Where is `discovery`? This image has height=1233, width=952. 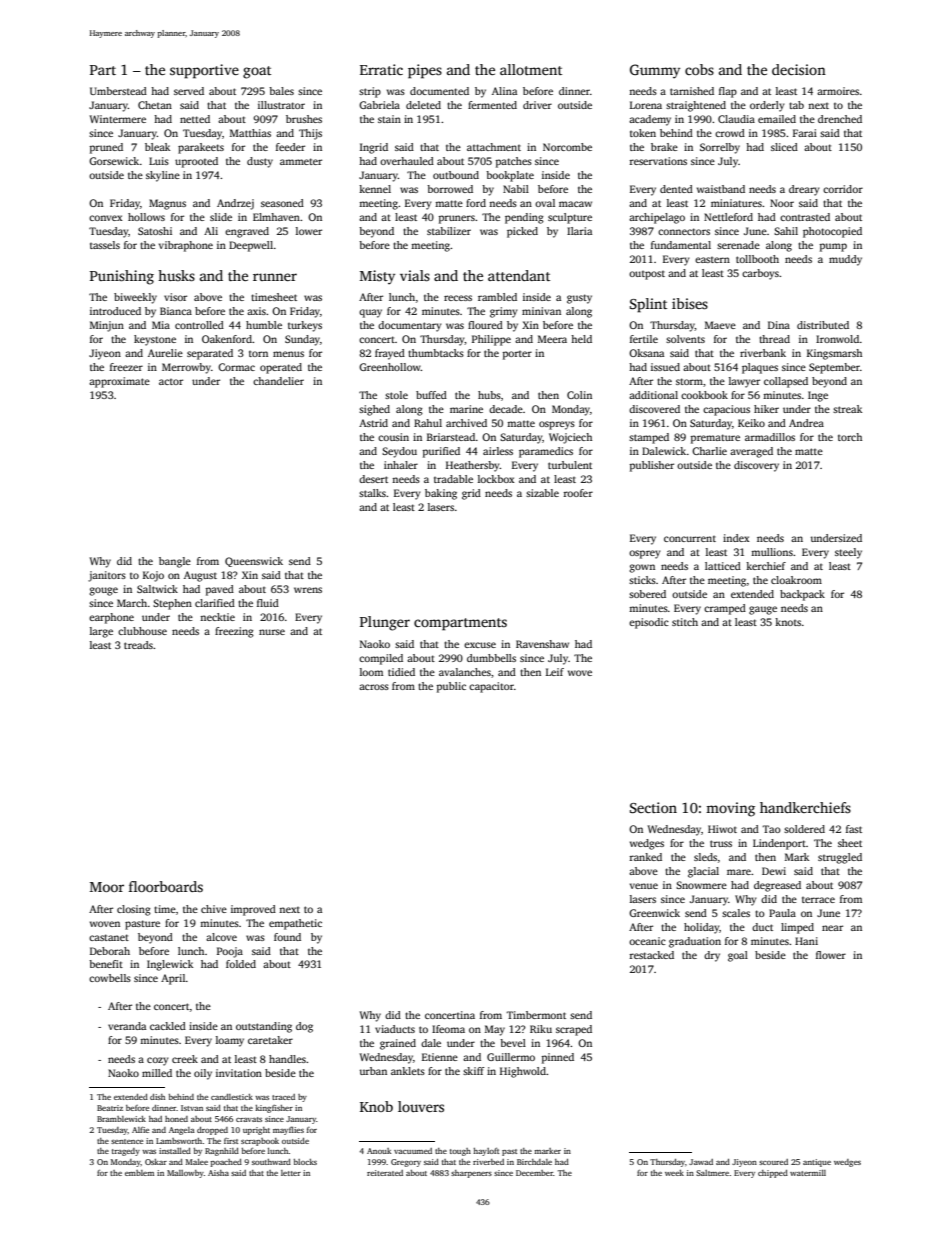 discovery is located at coordinates (756, 466).
